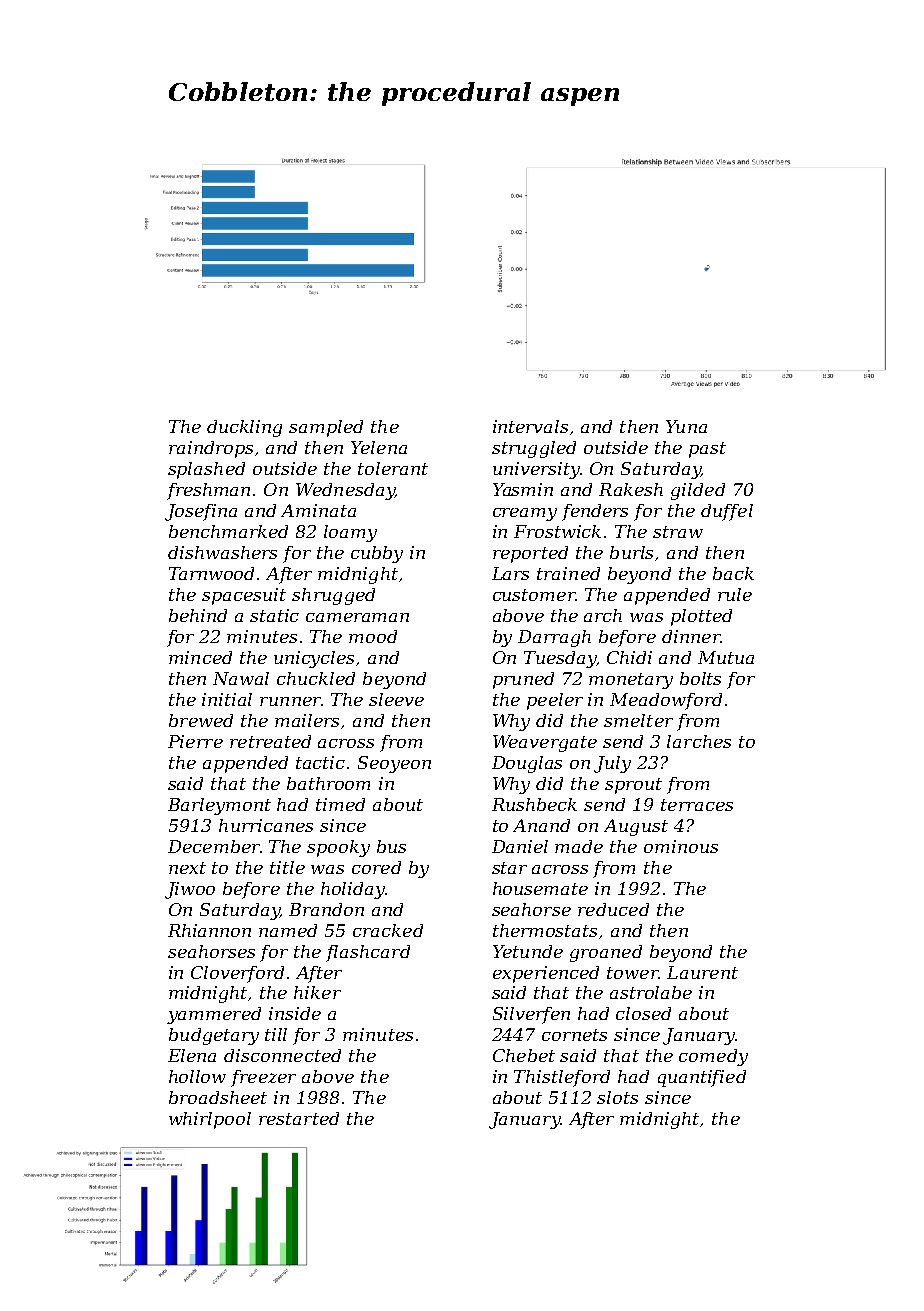 The image size is (924, 1311). Describe the element at coordinates (681, 846) in the document. I see `ominous` at that location.
